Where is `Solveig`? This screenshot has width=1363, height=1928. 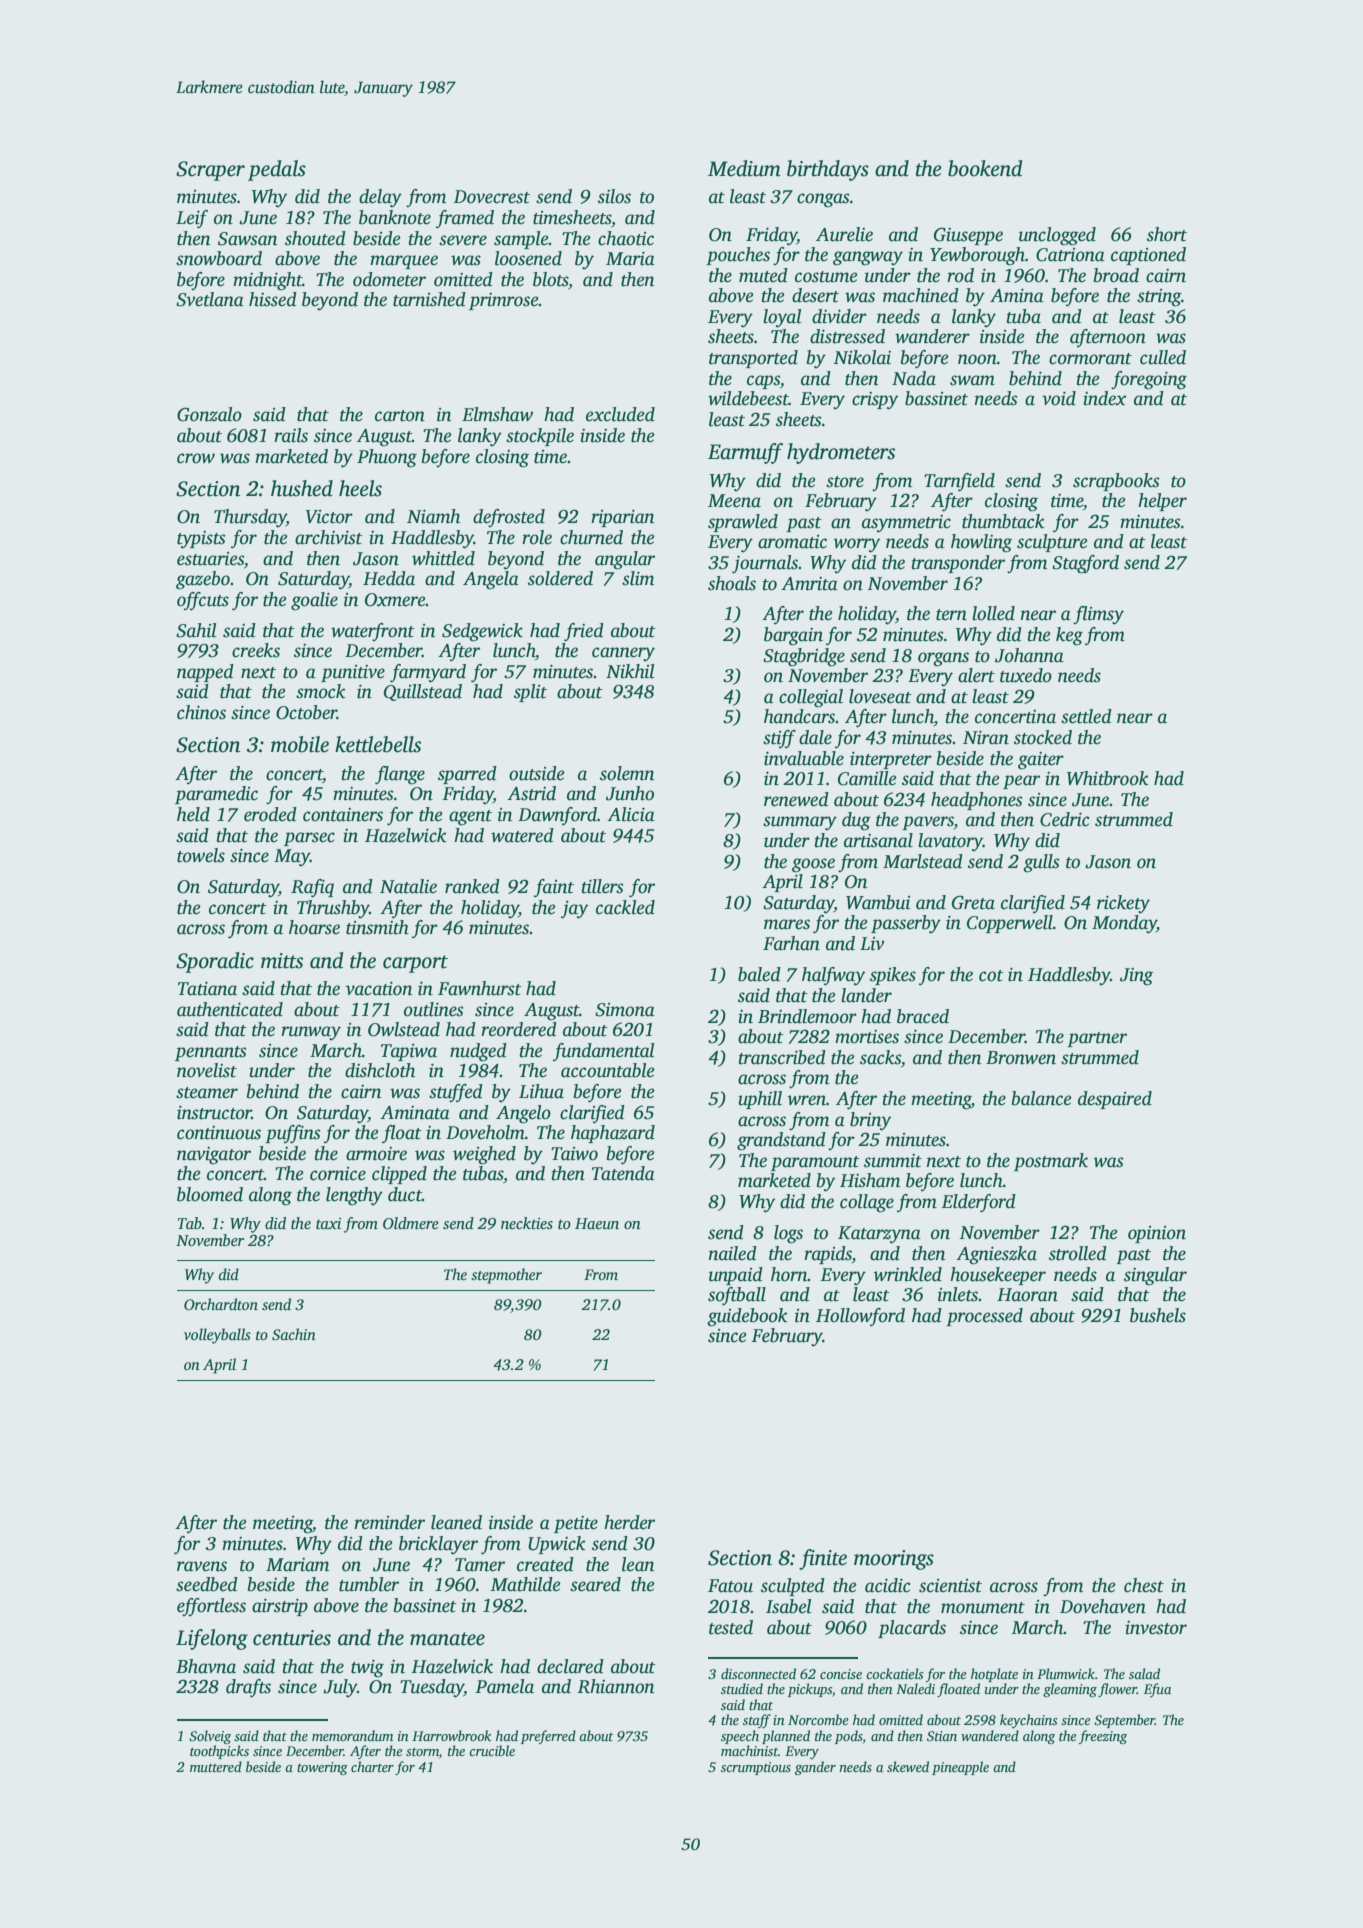 Solveig is located at coordinates (210, 1737).
